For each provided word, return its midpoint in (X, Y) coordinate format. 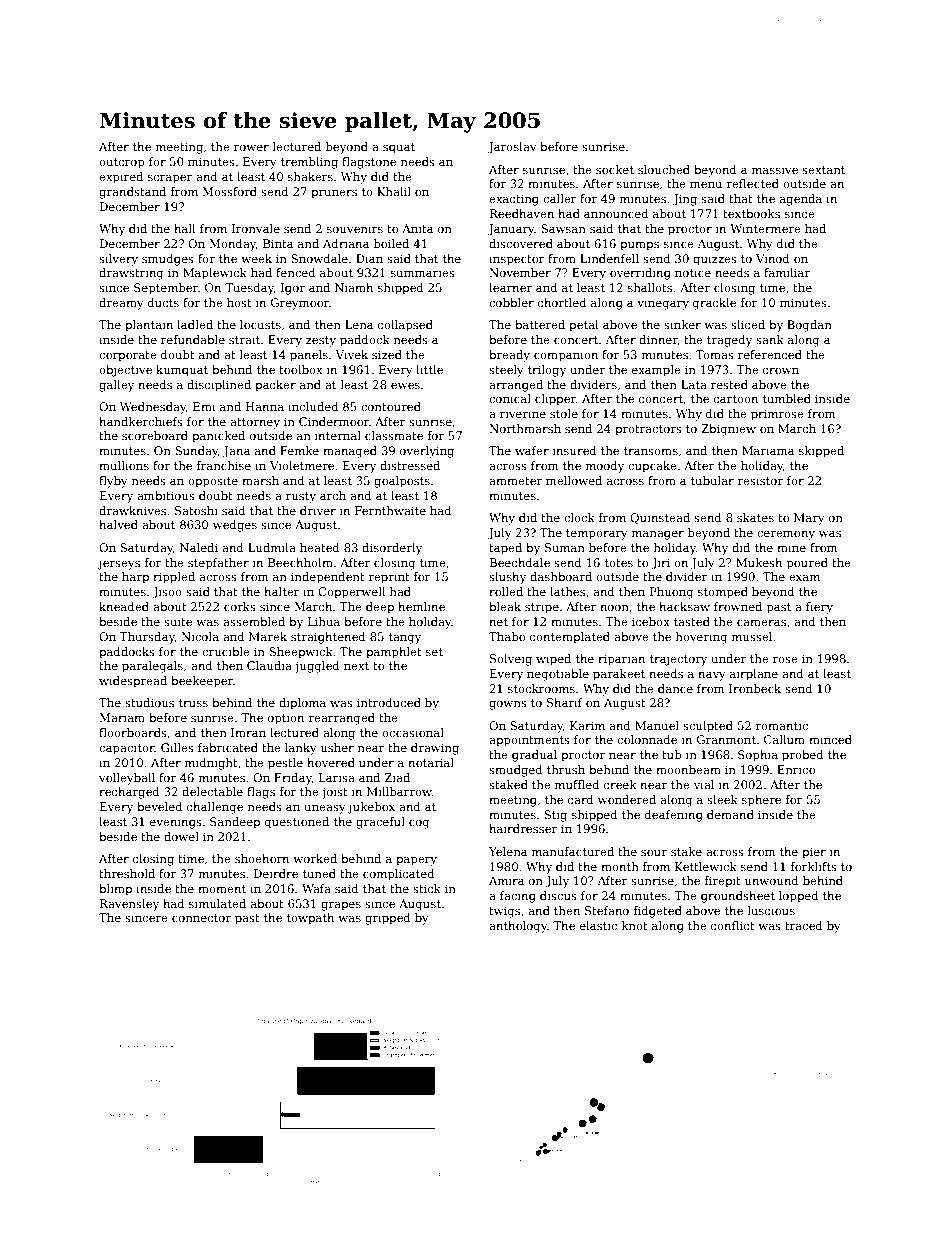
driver (318, 510)
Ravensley (129, 905)
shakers (310, 176)
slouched (664, 169)
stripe (542, 608)
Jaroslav (512, 148)
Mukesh (759, 562)
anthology (518, 927)
